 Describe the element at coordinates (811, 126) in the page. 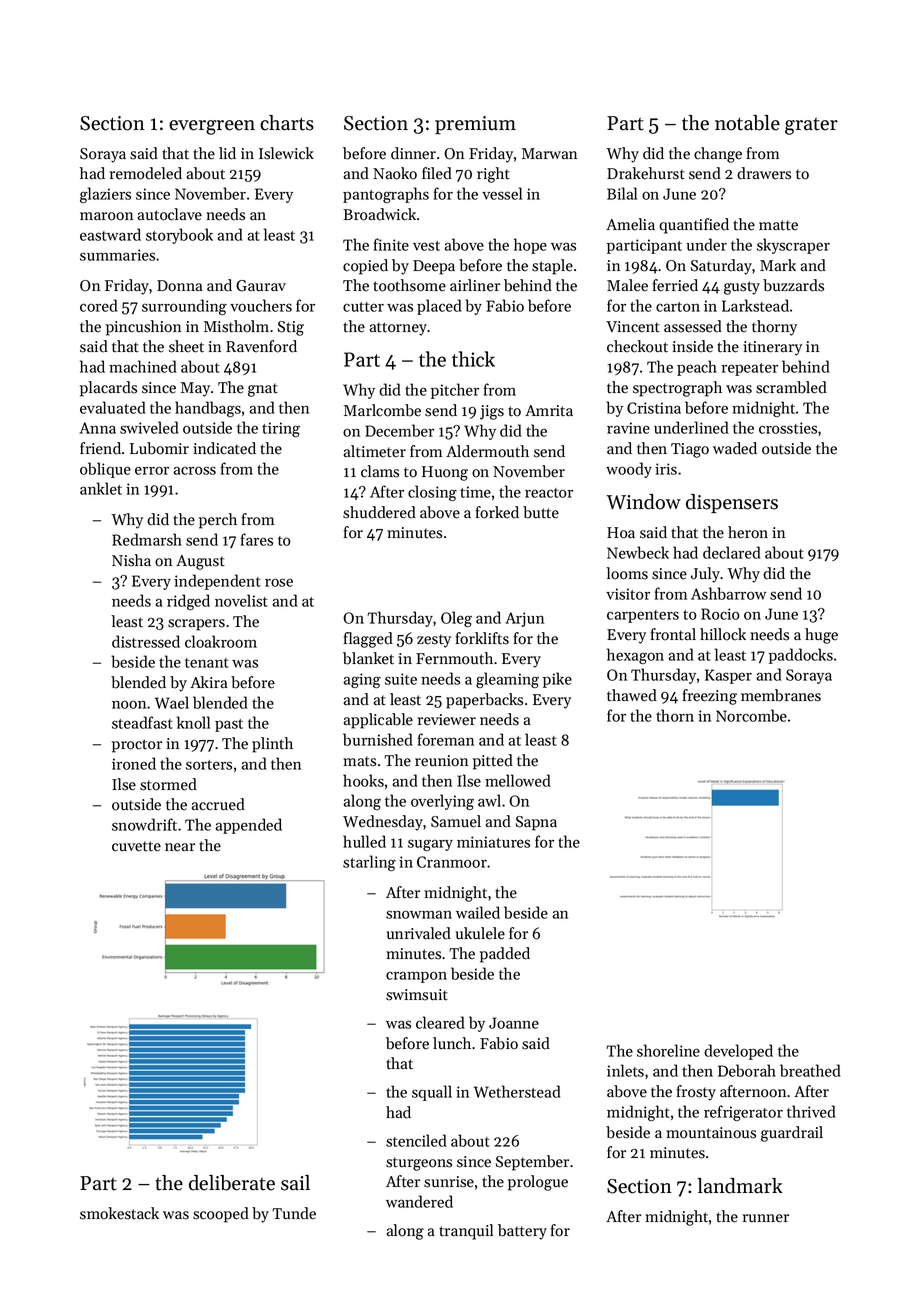

I see `grater` at that location.
